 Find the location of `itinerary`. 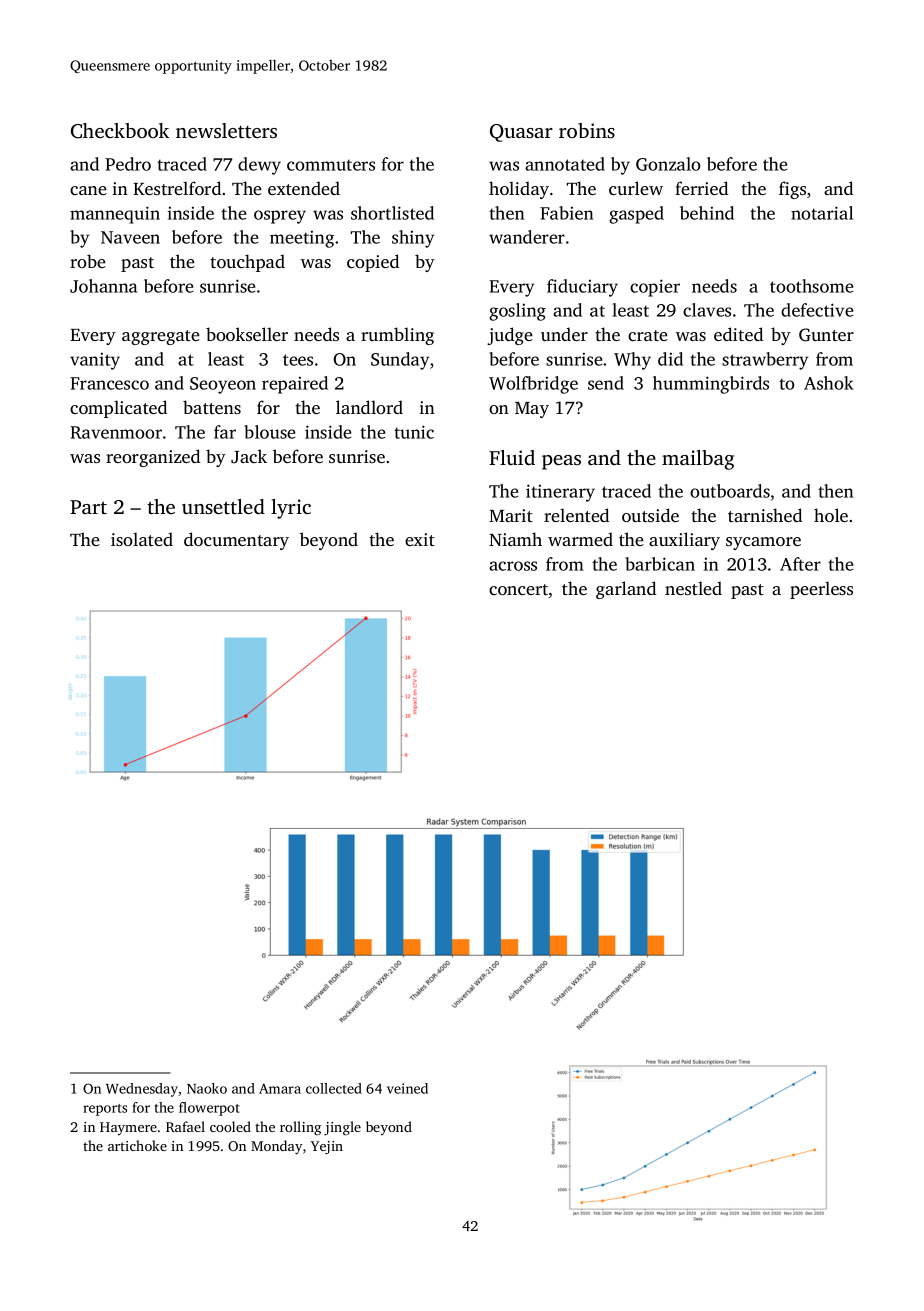

itinerary is located at coordinates (560, 493).
